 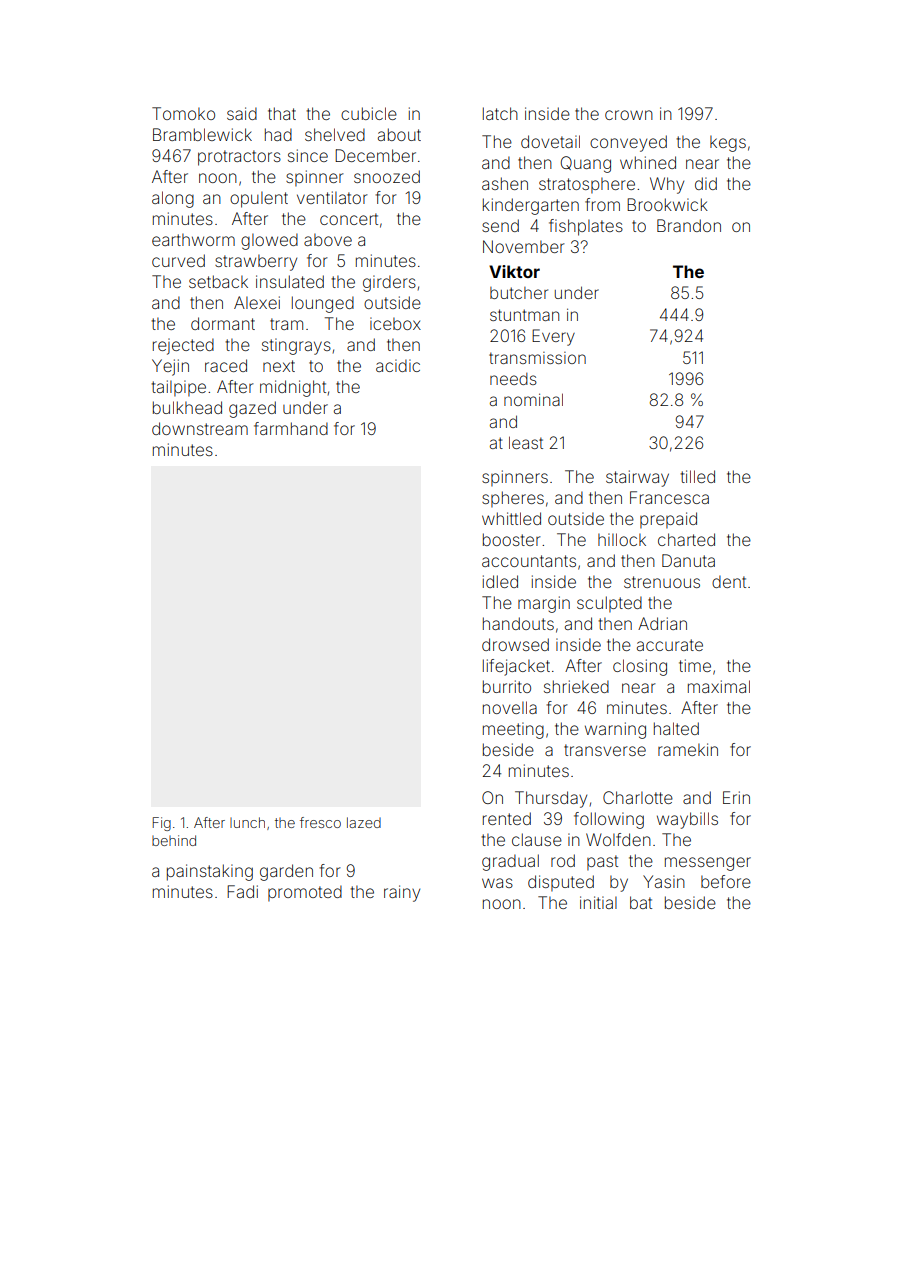 What do you see at coordinates (518, 623) in the screenshot?
I see `handouts` at bounding box center [518, 623].
